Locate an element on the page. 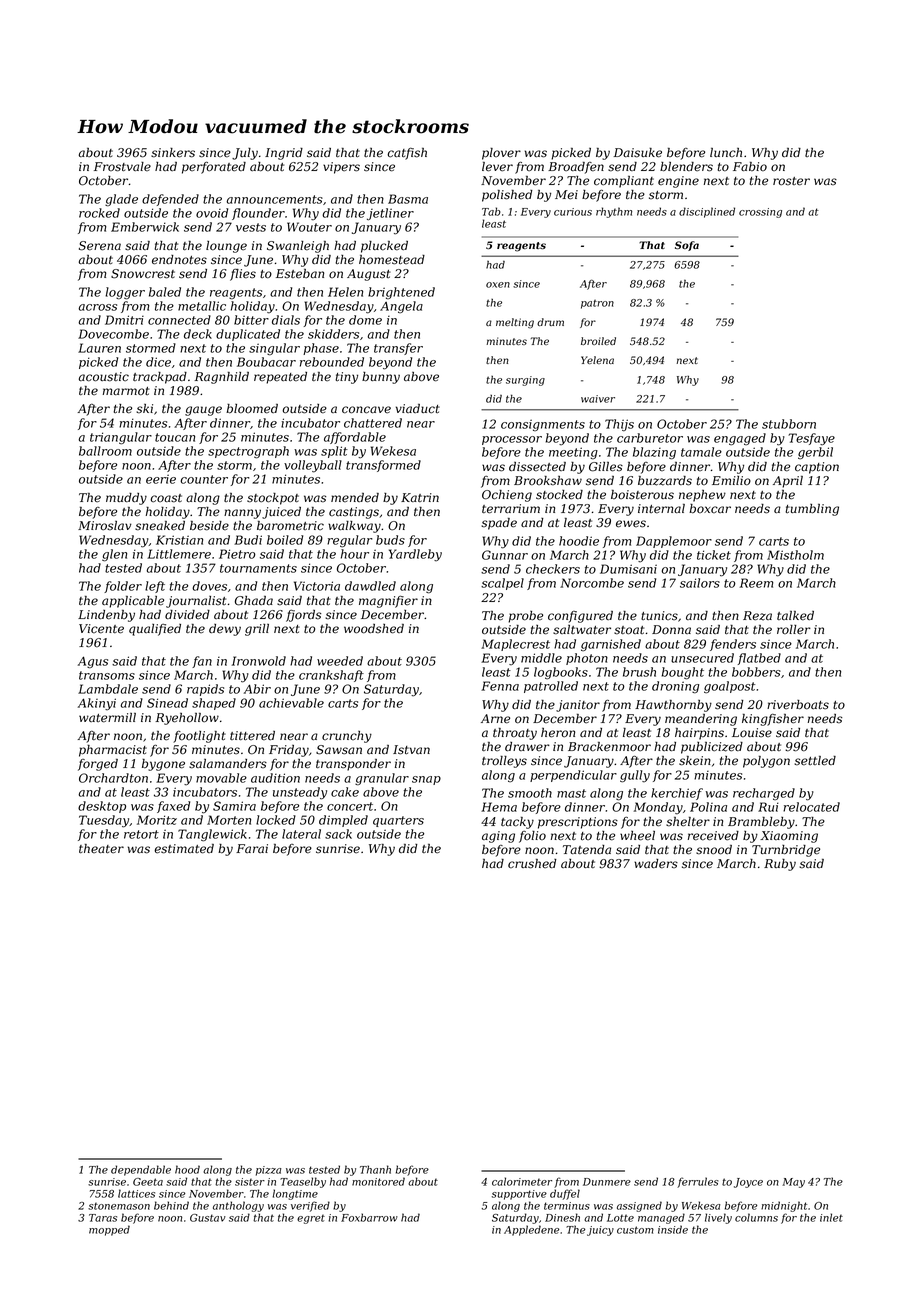 The image size is (924, 1308). stubborn is located at coordinates (789, 424).
